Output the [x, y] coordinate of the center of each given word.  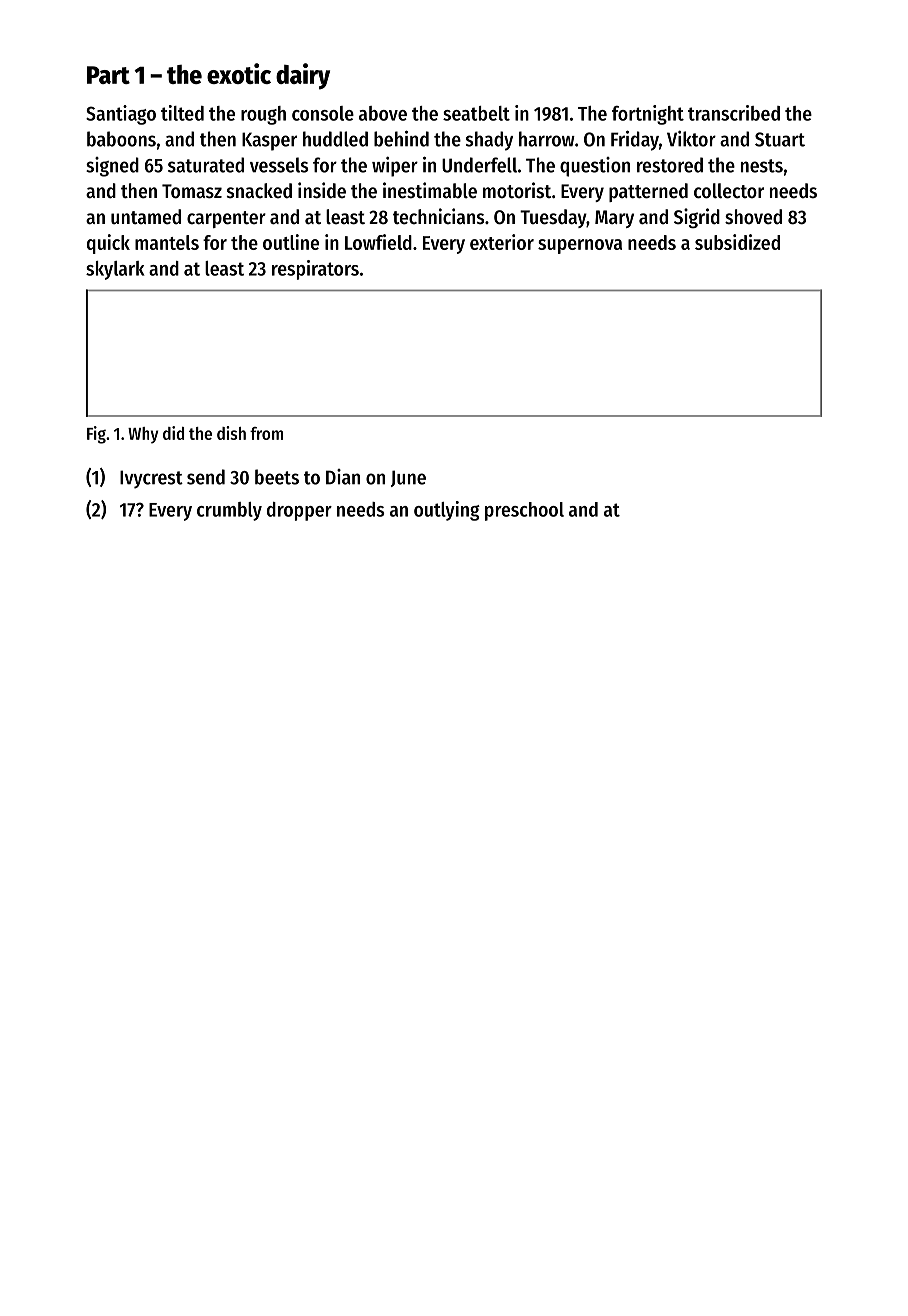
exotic [239, 73]
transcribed [734, 113]
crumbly [229, 511]
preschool [524, 511]
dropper [299, 511]
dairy [303, 76]
